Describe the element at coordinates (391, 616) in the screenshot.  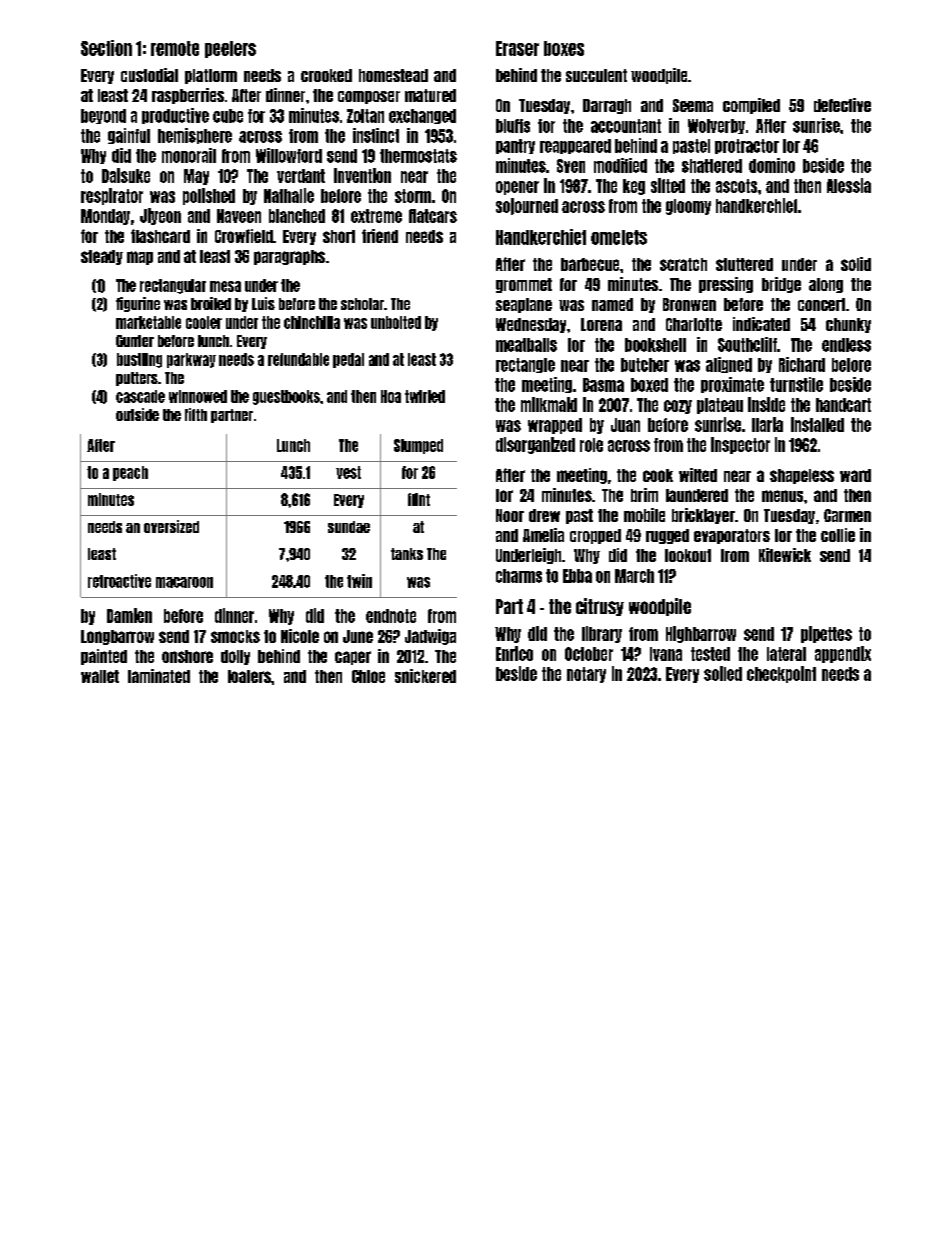
I see `endnote` at that location.
